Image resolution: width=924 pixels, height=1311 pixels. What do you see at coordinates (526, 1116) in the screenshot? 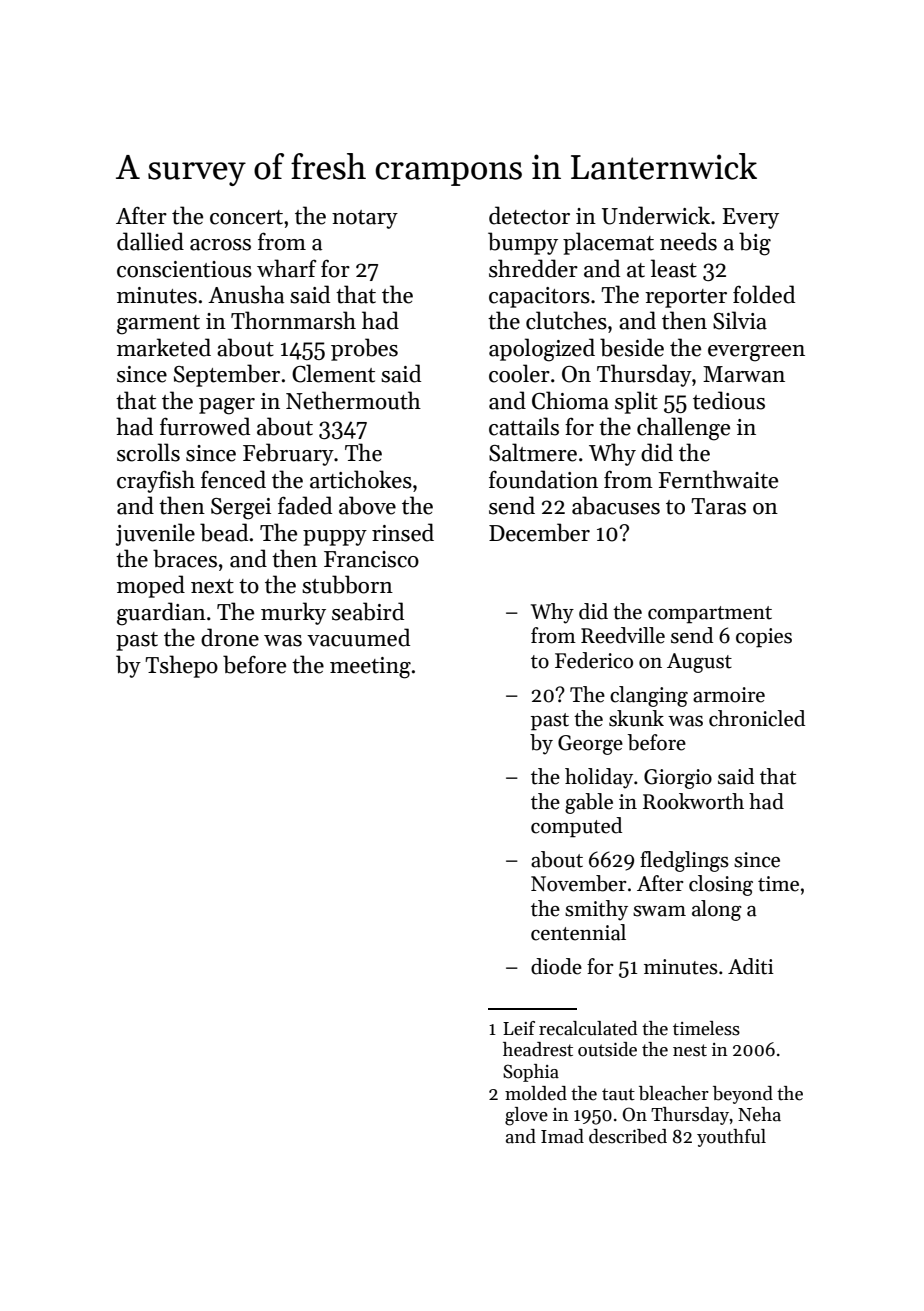
I see `glove` at bounding box center [526, 1116].
